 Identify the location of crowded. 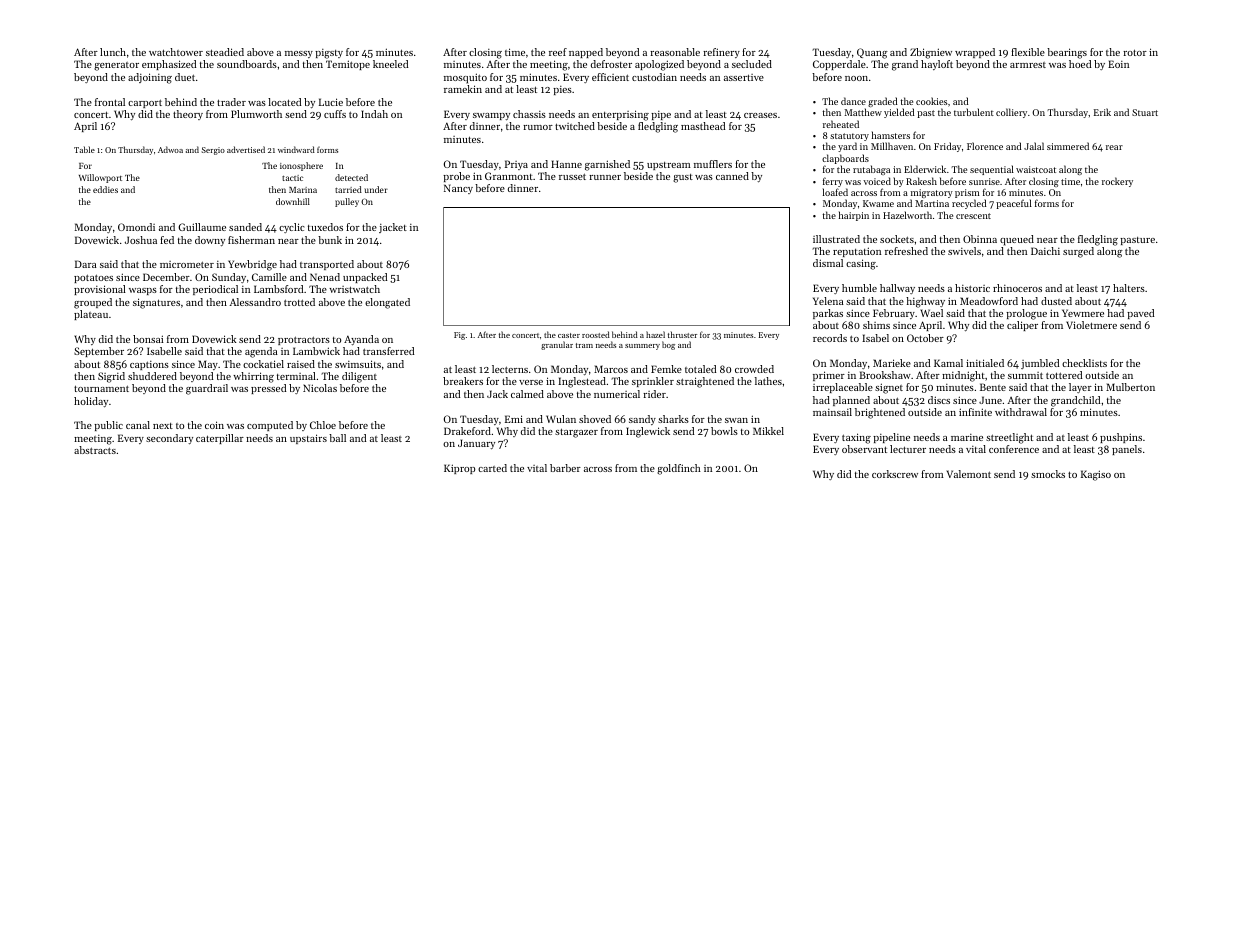
(754, 369).
